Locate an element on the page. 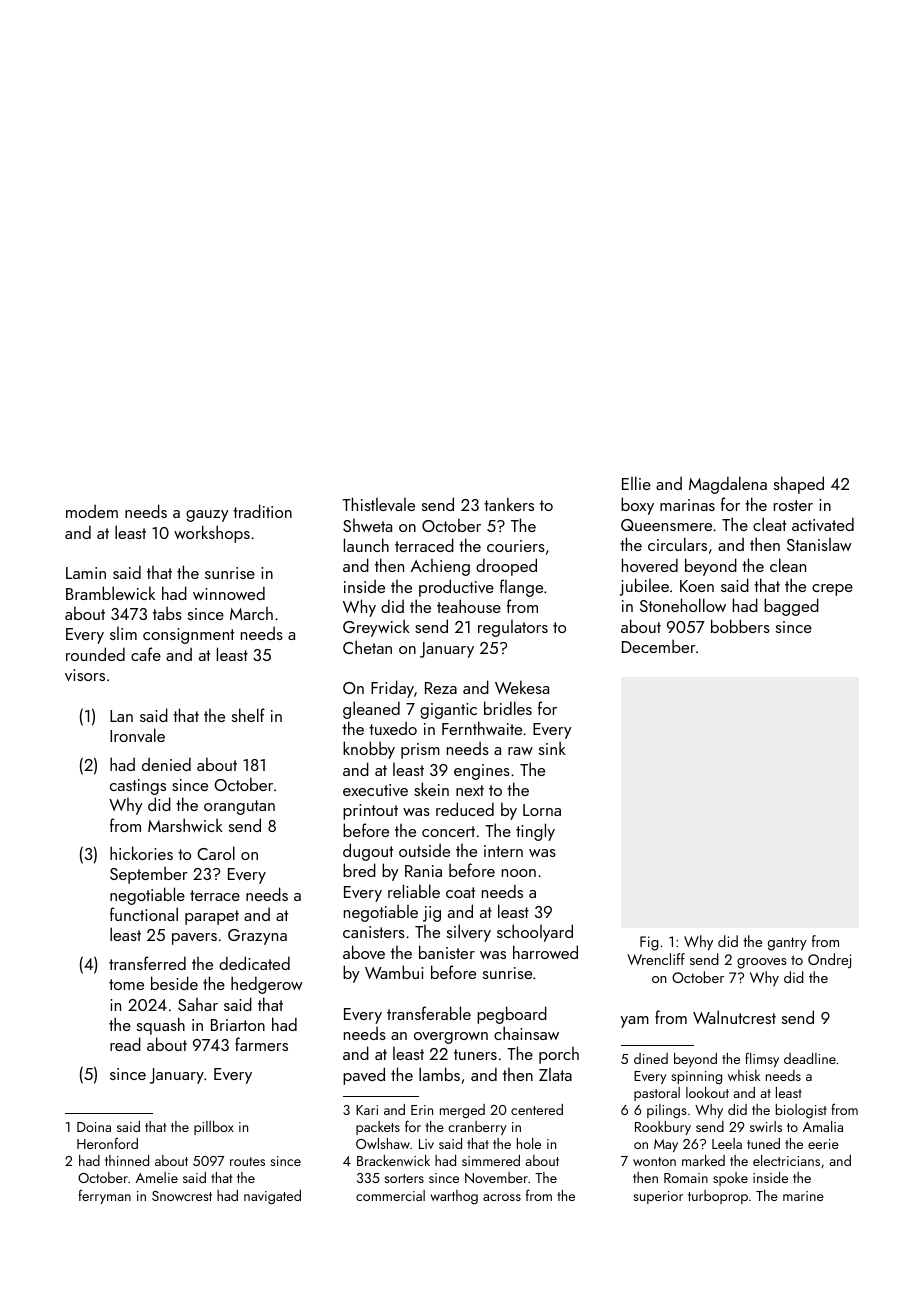 This page has width=924, height=1308. Thistlevale is located at coordinates (378, 504).
